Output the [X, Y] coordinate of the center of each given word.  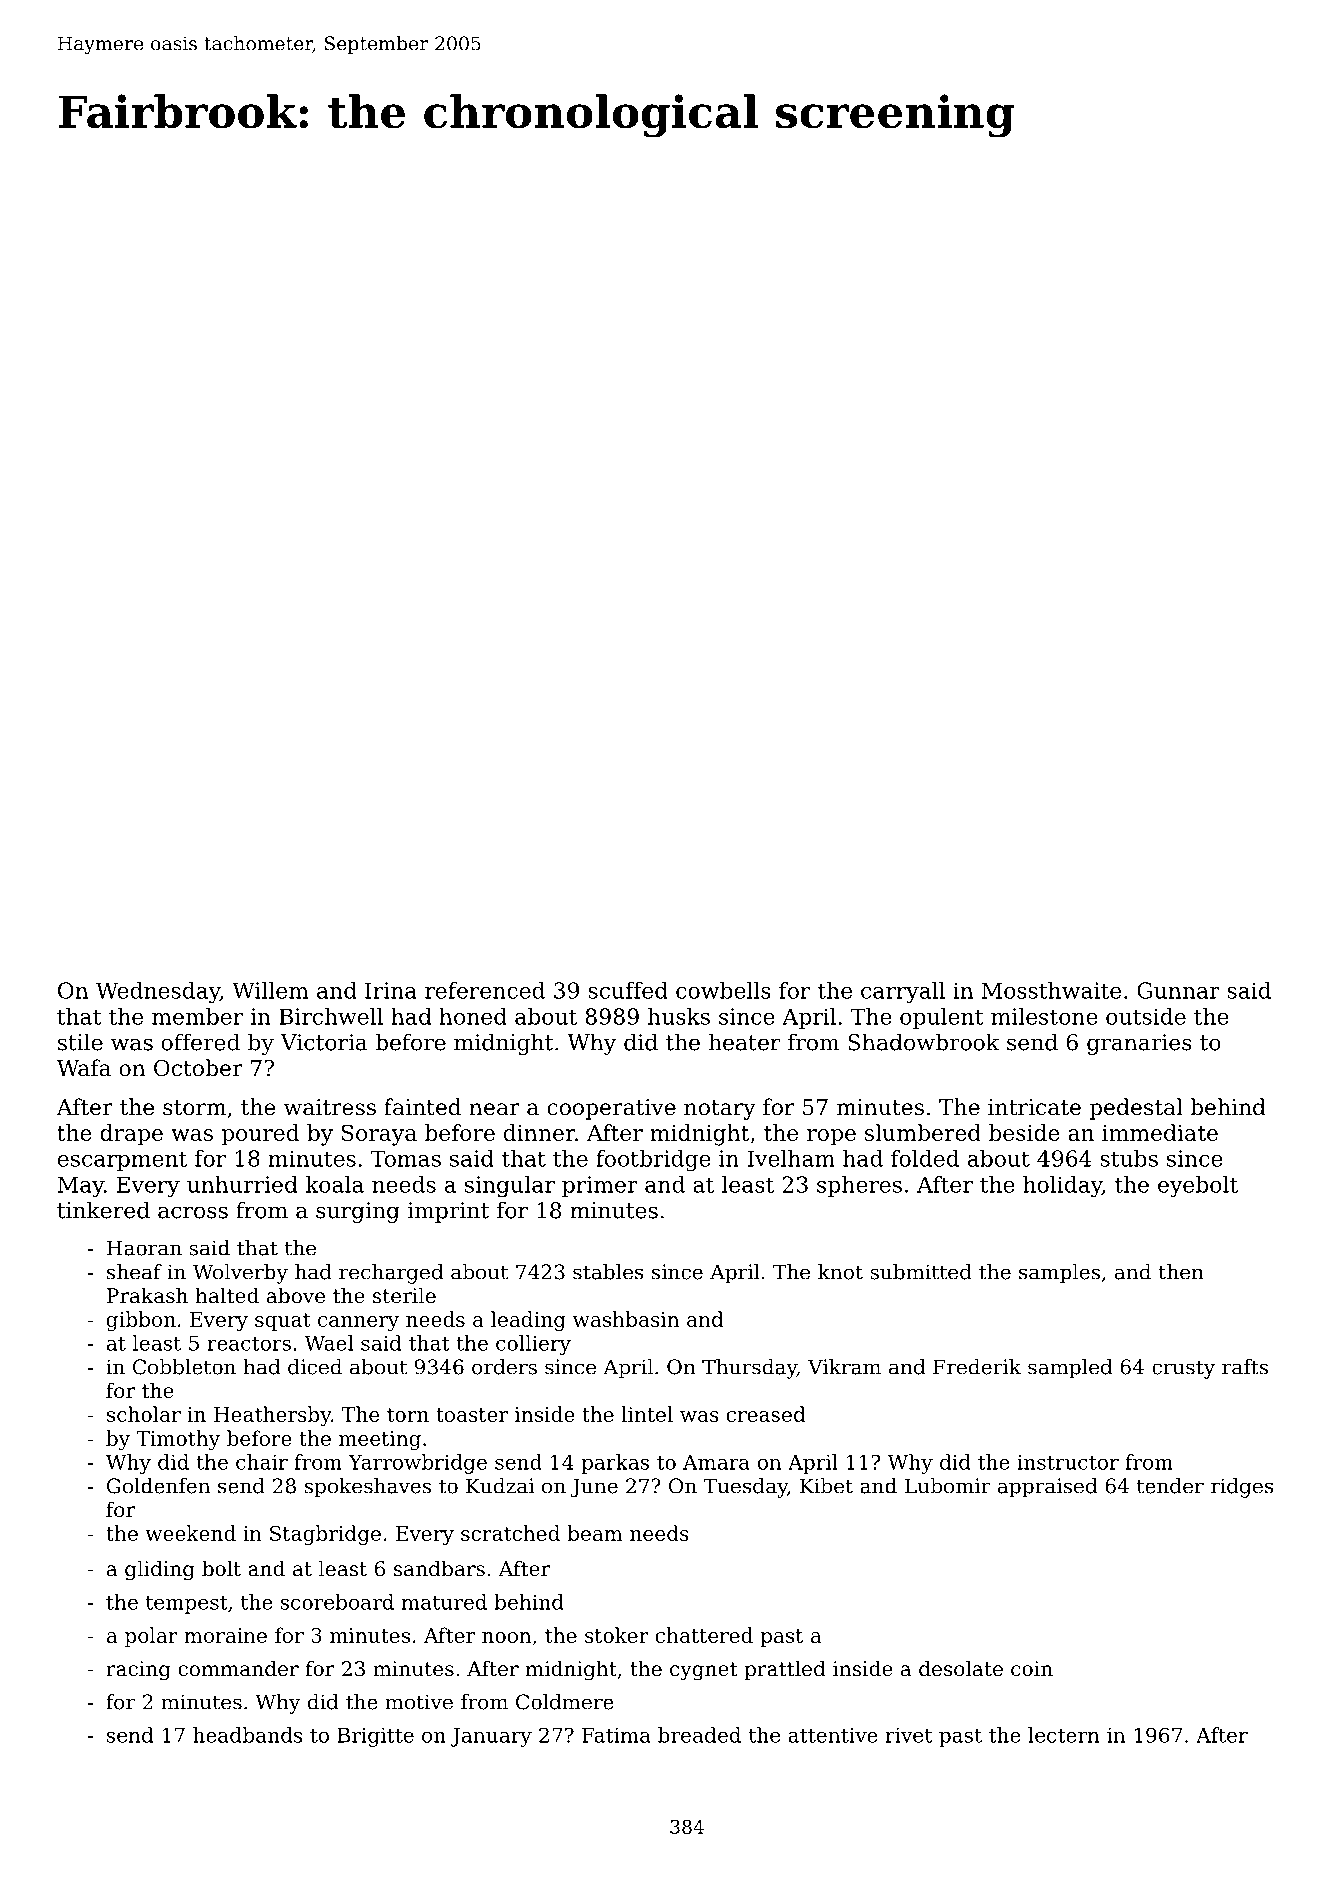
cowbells [723, 990]
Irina [391, 990]
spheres [859, 1186]
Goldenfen [158, 1486]
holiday [1062, 1186]
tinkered [103, 1210]
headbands [248, 1735]
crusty [1183, 1369]
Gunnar [1178, 990]
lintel [647, 1414]
